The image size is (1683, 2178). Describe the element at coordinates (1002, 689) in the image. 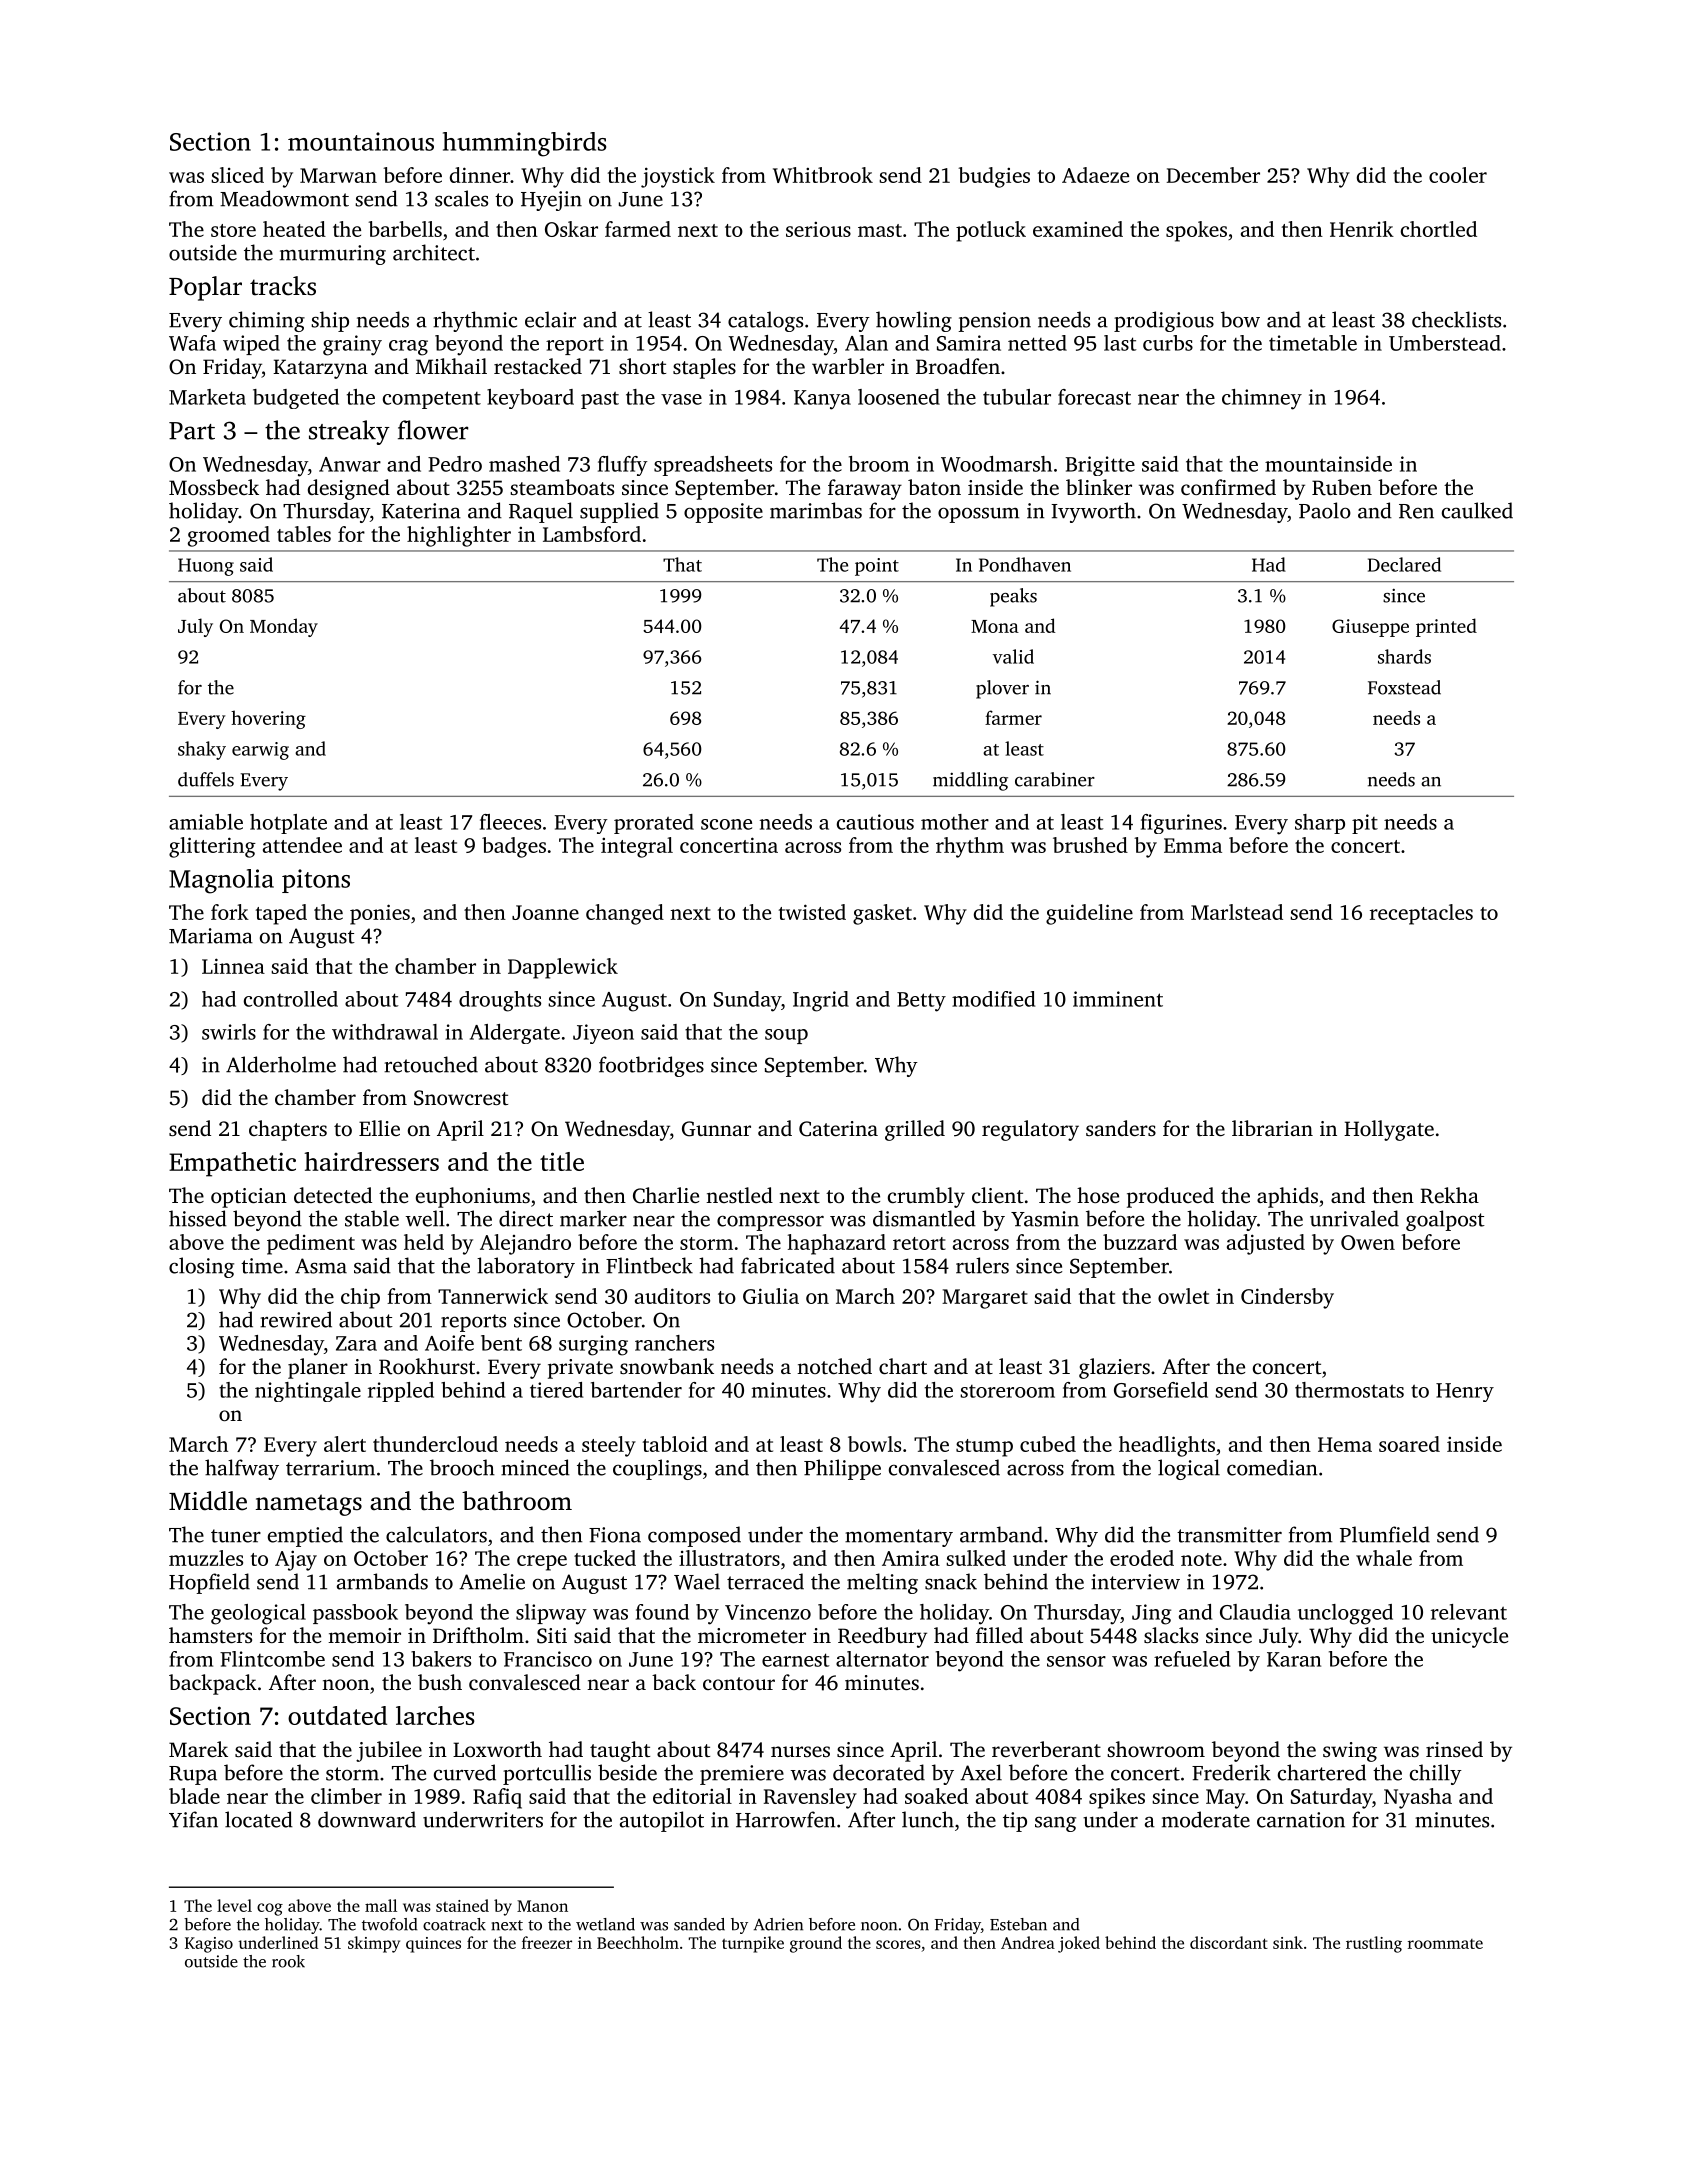

I see `plover` at that location.
